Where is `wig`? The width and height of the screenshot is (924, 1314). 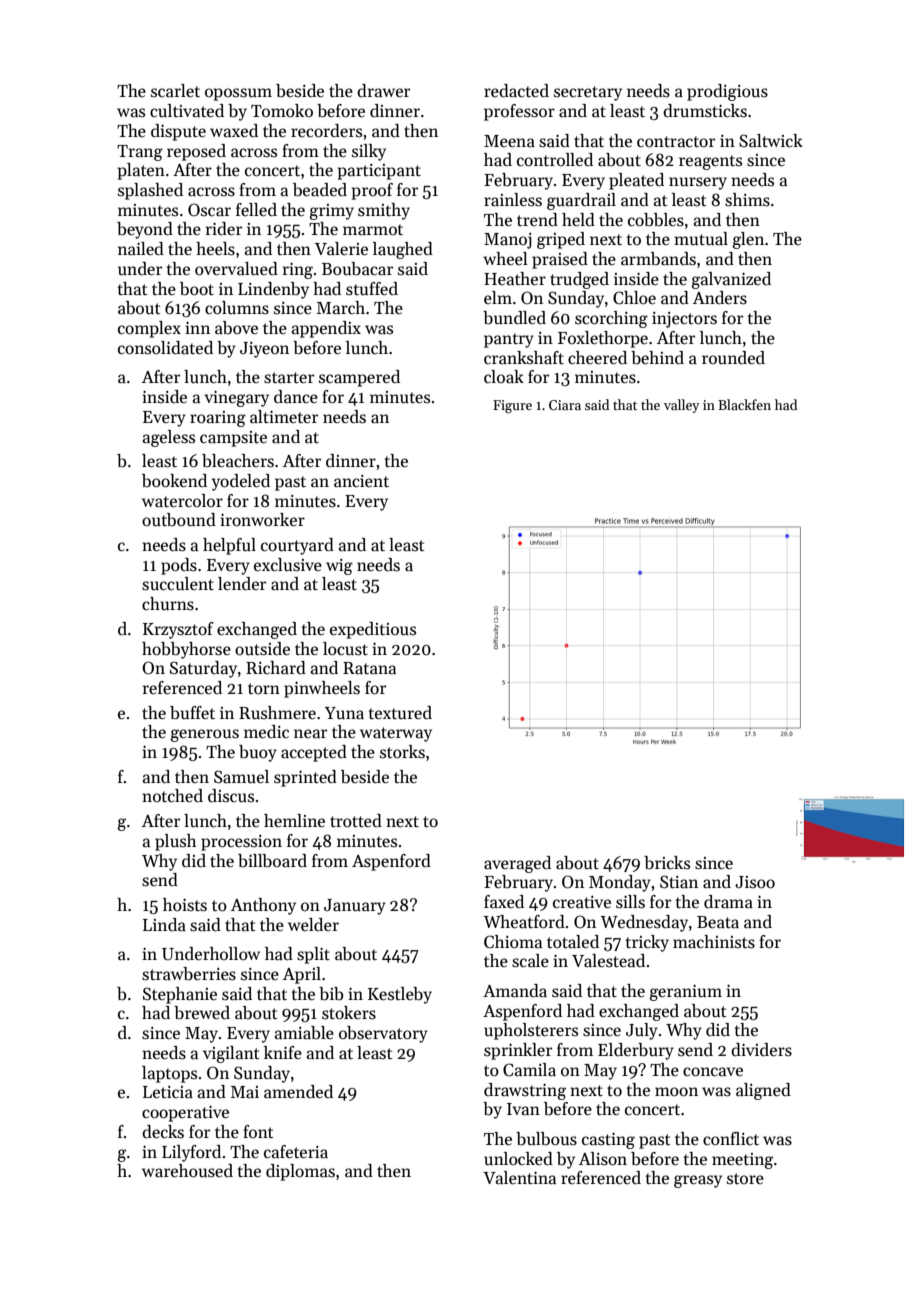
wig is located at coordinates (339, 567).
